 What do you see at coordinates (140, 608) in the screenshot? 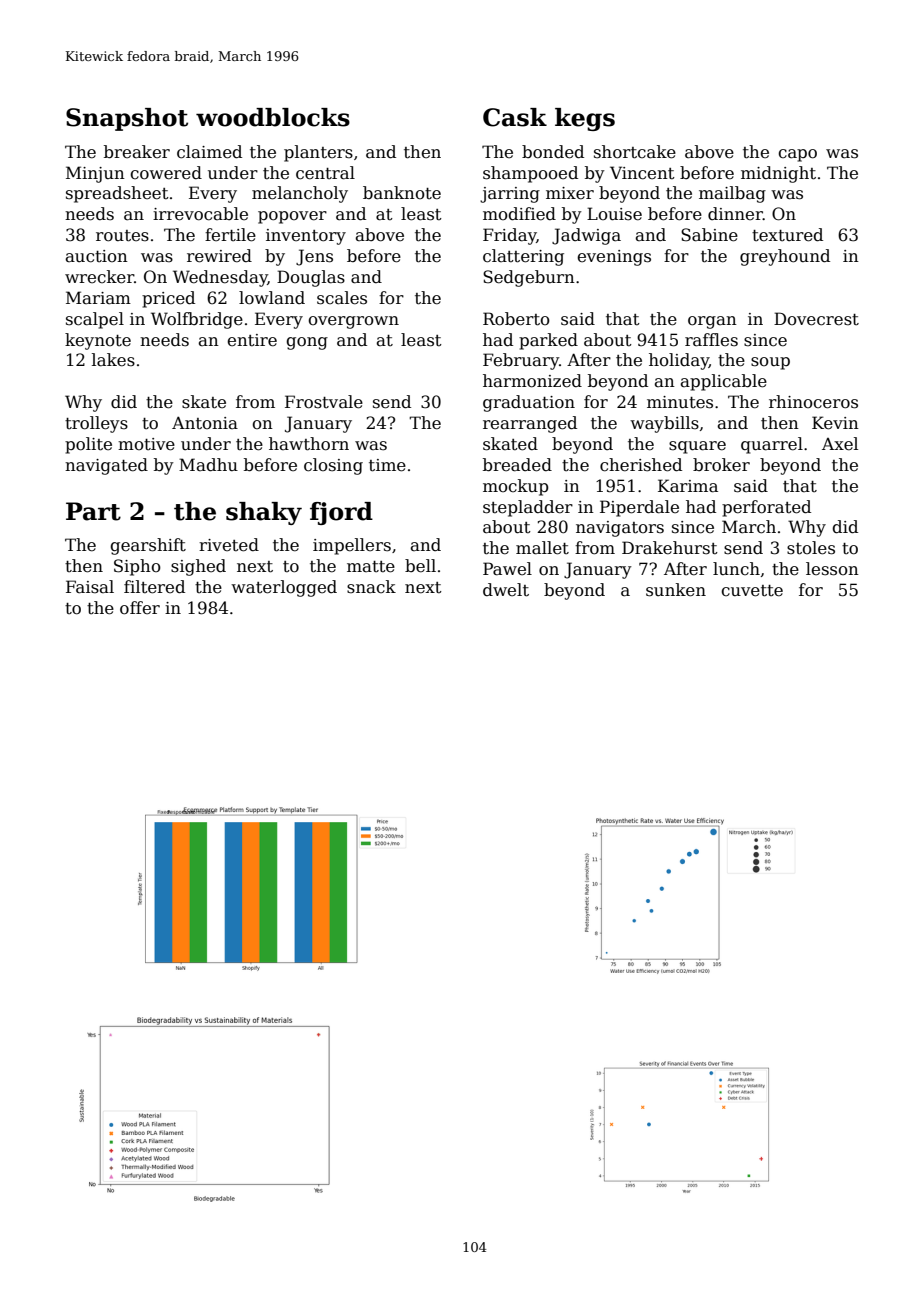
I see `offer` at bounding box center [140, 608].
